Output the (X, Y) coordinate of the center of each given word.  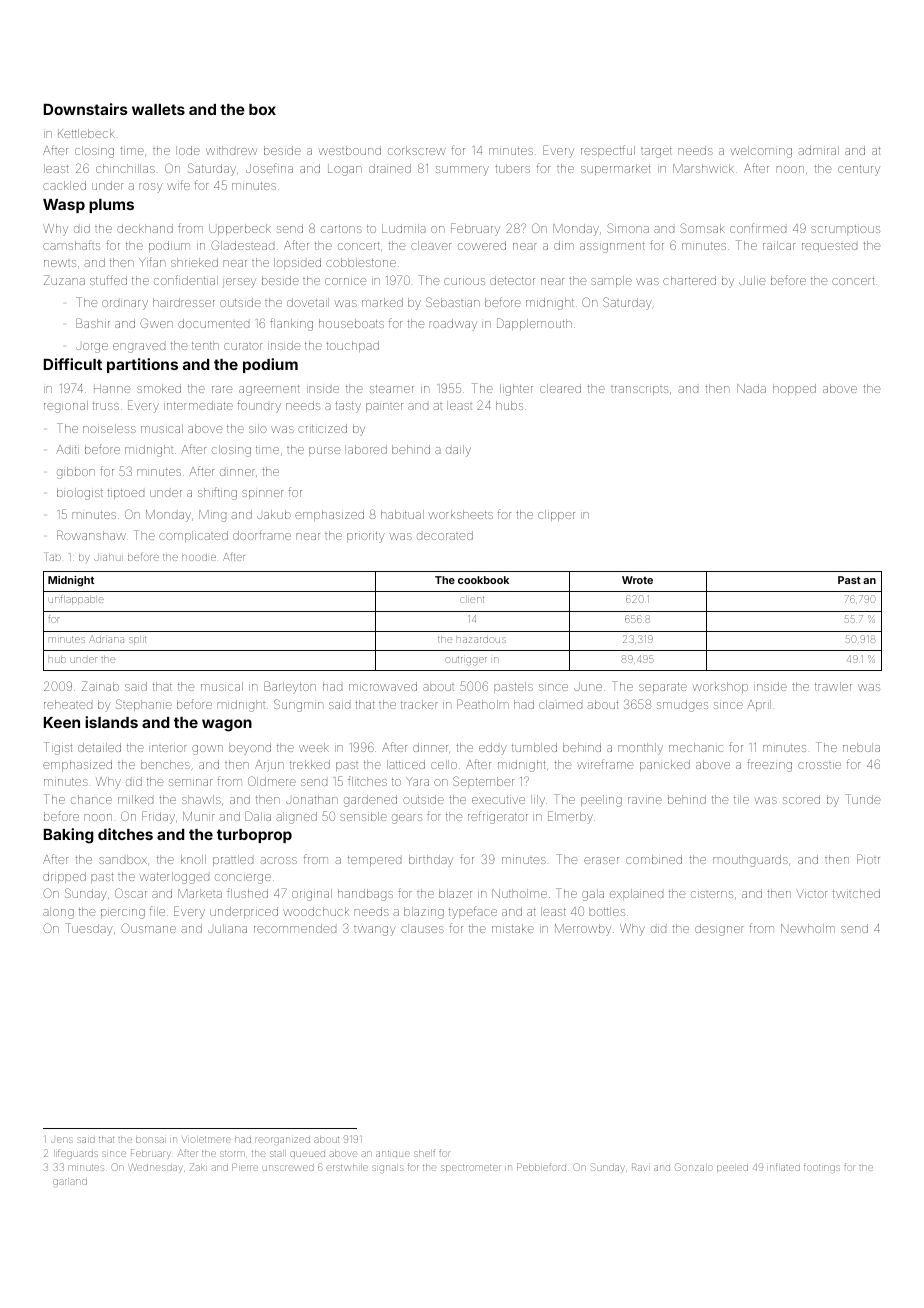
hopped (794, 389)
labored (366, 449)
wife (178, 185)
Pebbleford (541, 1167)
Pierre (245, 1167)
